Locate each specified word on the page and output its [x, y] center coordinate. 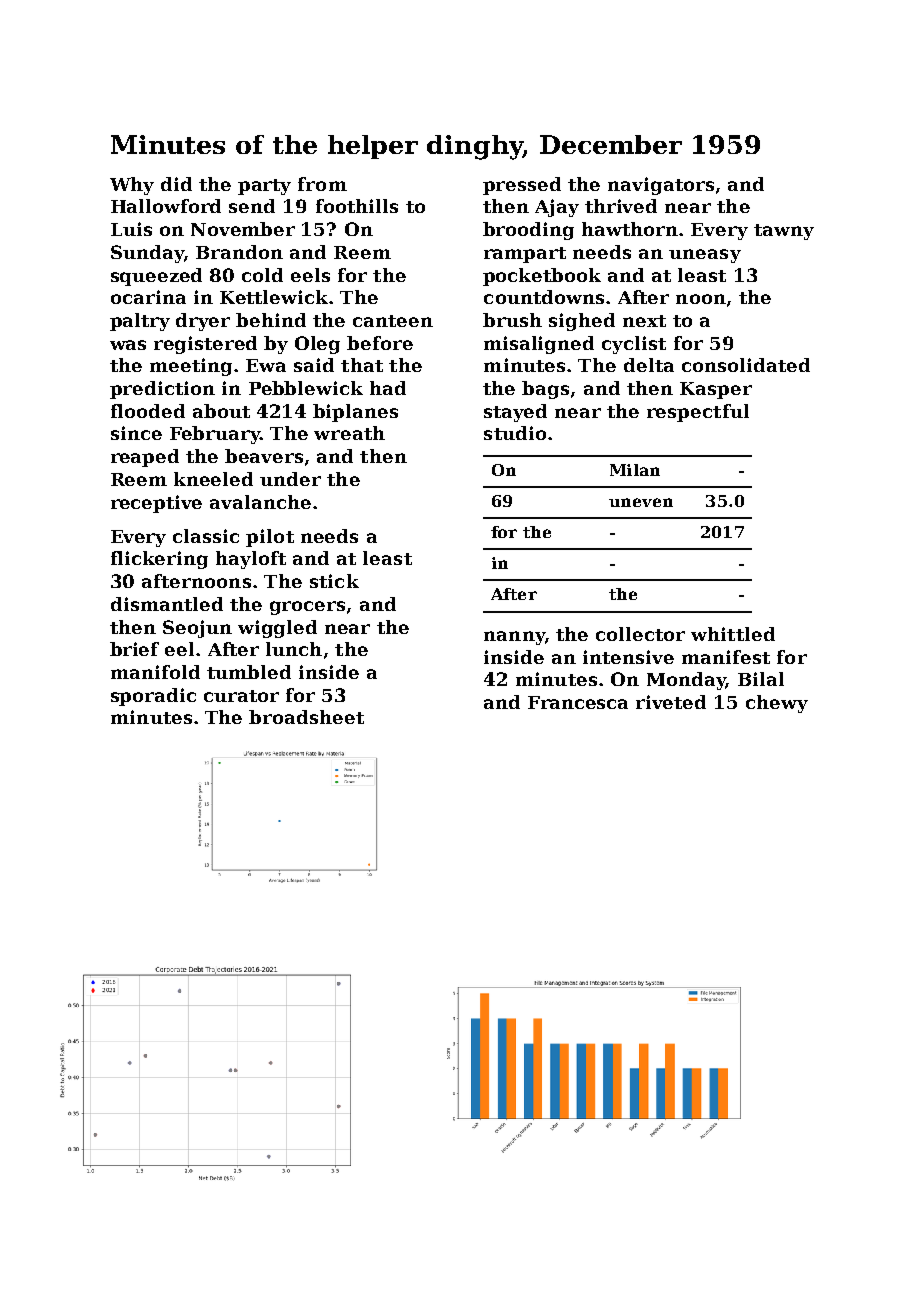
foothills [357, 206]
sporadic [153, 697]
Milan [635, 470]
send [252, 206]
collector [640, 634]
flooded [148, 411]
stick [334, 581]
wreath [349, 433]
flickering [159, 560]
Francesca [578, 702]
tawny [784, 232]
